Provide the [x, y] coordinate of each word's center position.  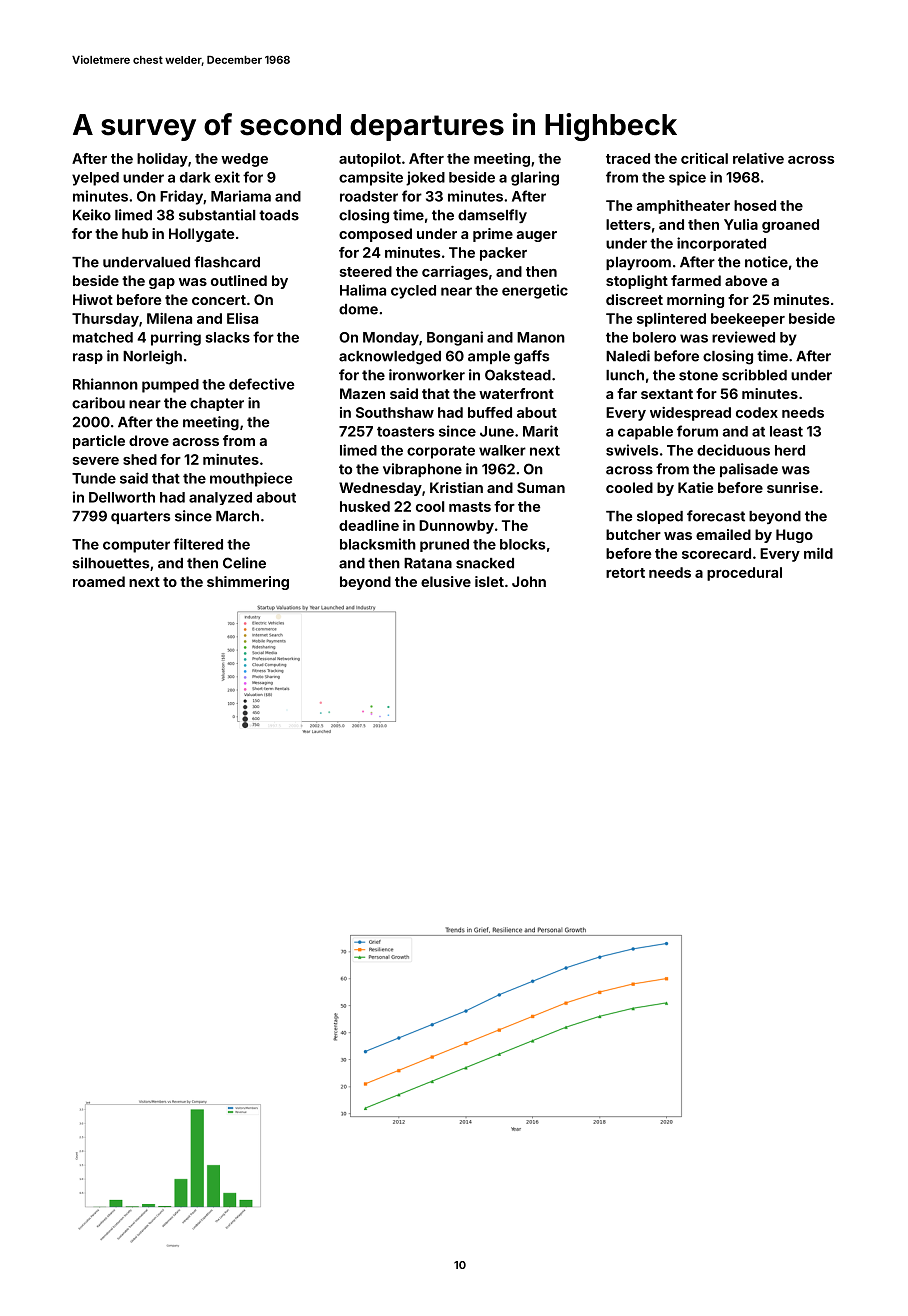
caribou [98, 403]
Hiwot [93, 299]
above [746, 280]
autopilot [370, 160]
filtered [198, 544]
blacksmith [378, 544]
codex [757, 412]
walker [502, 450]
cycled [413, 292]
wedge [244, 160]
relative [758, 158]
